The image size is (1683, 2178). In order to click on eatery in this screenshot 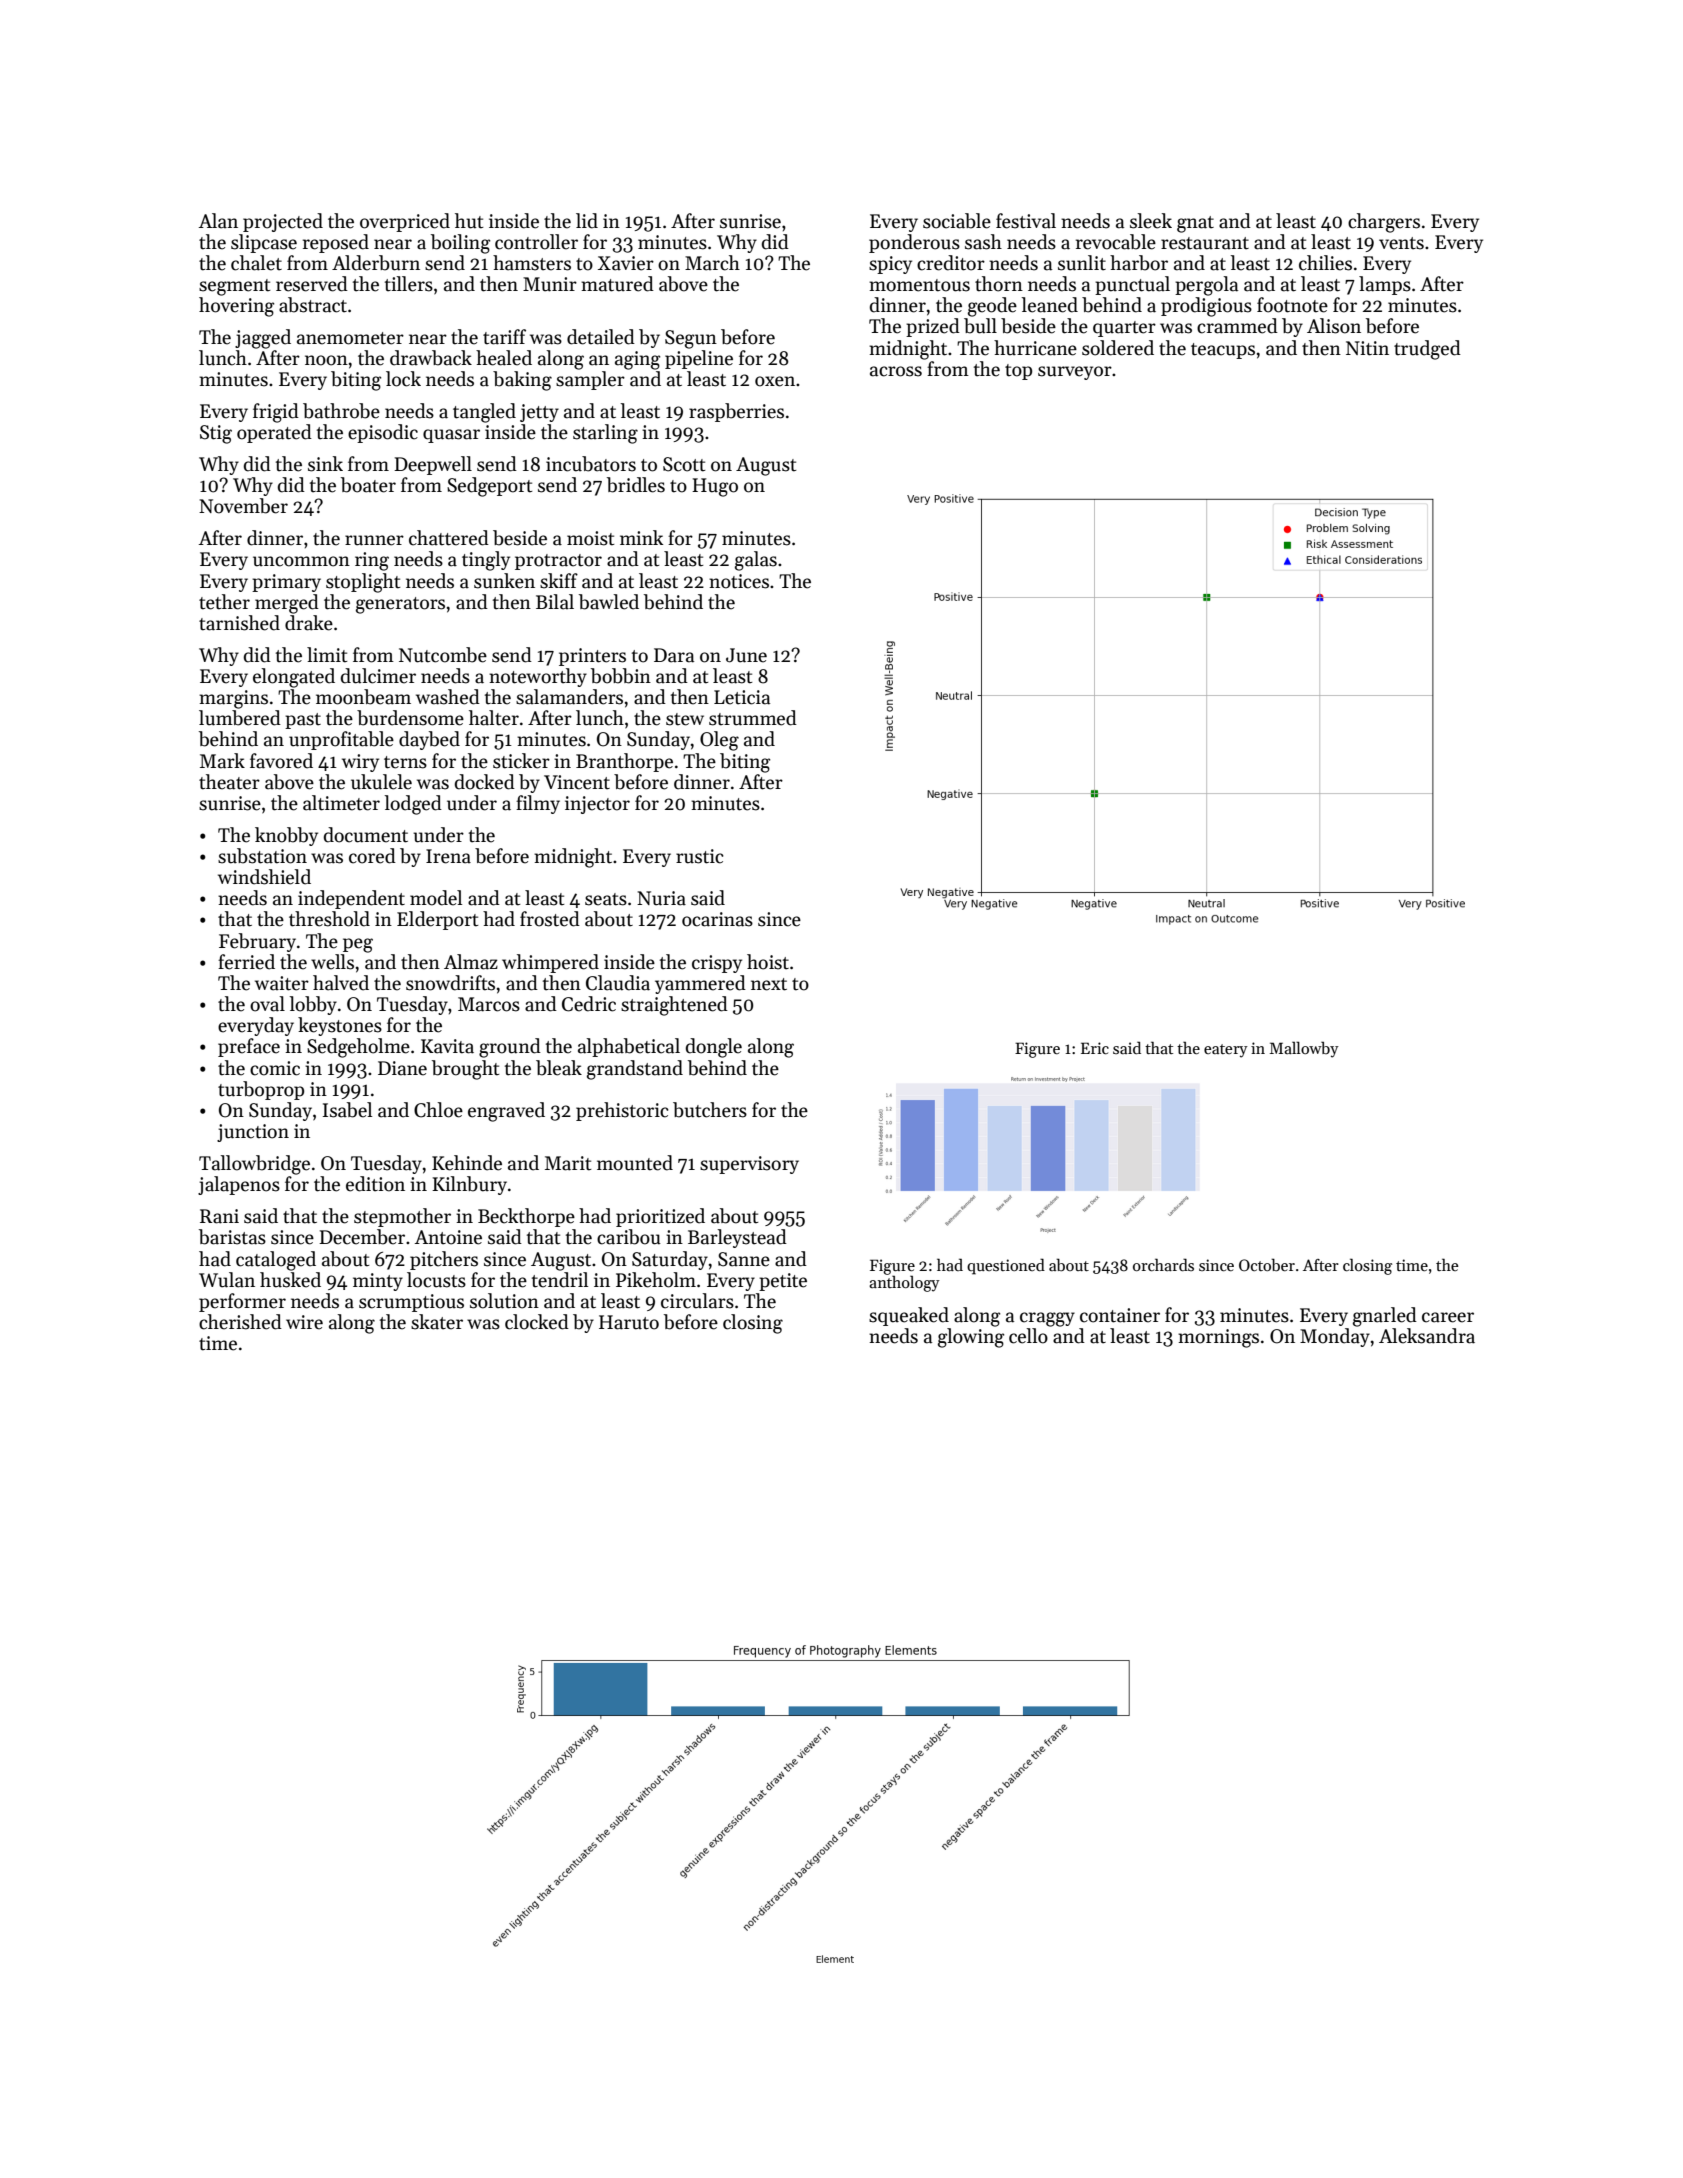, I will do `click(1226, 1051)`.
